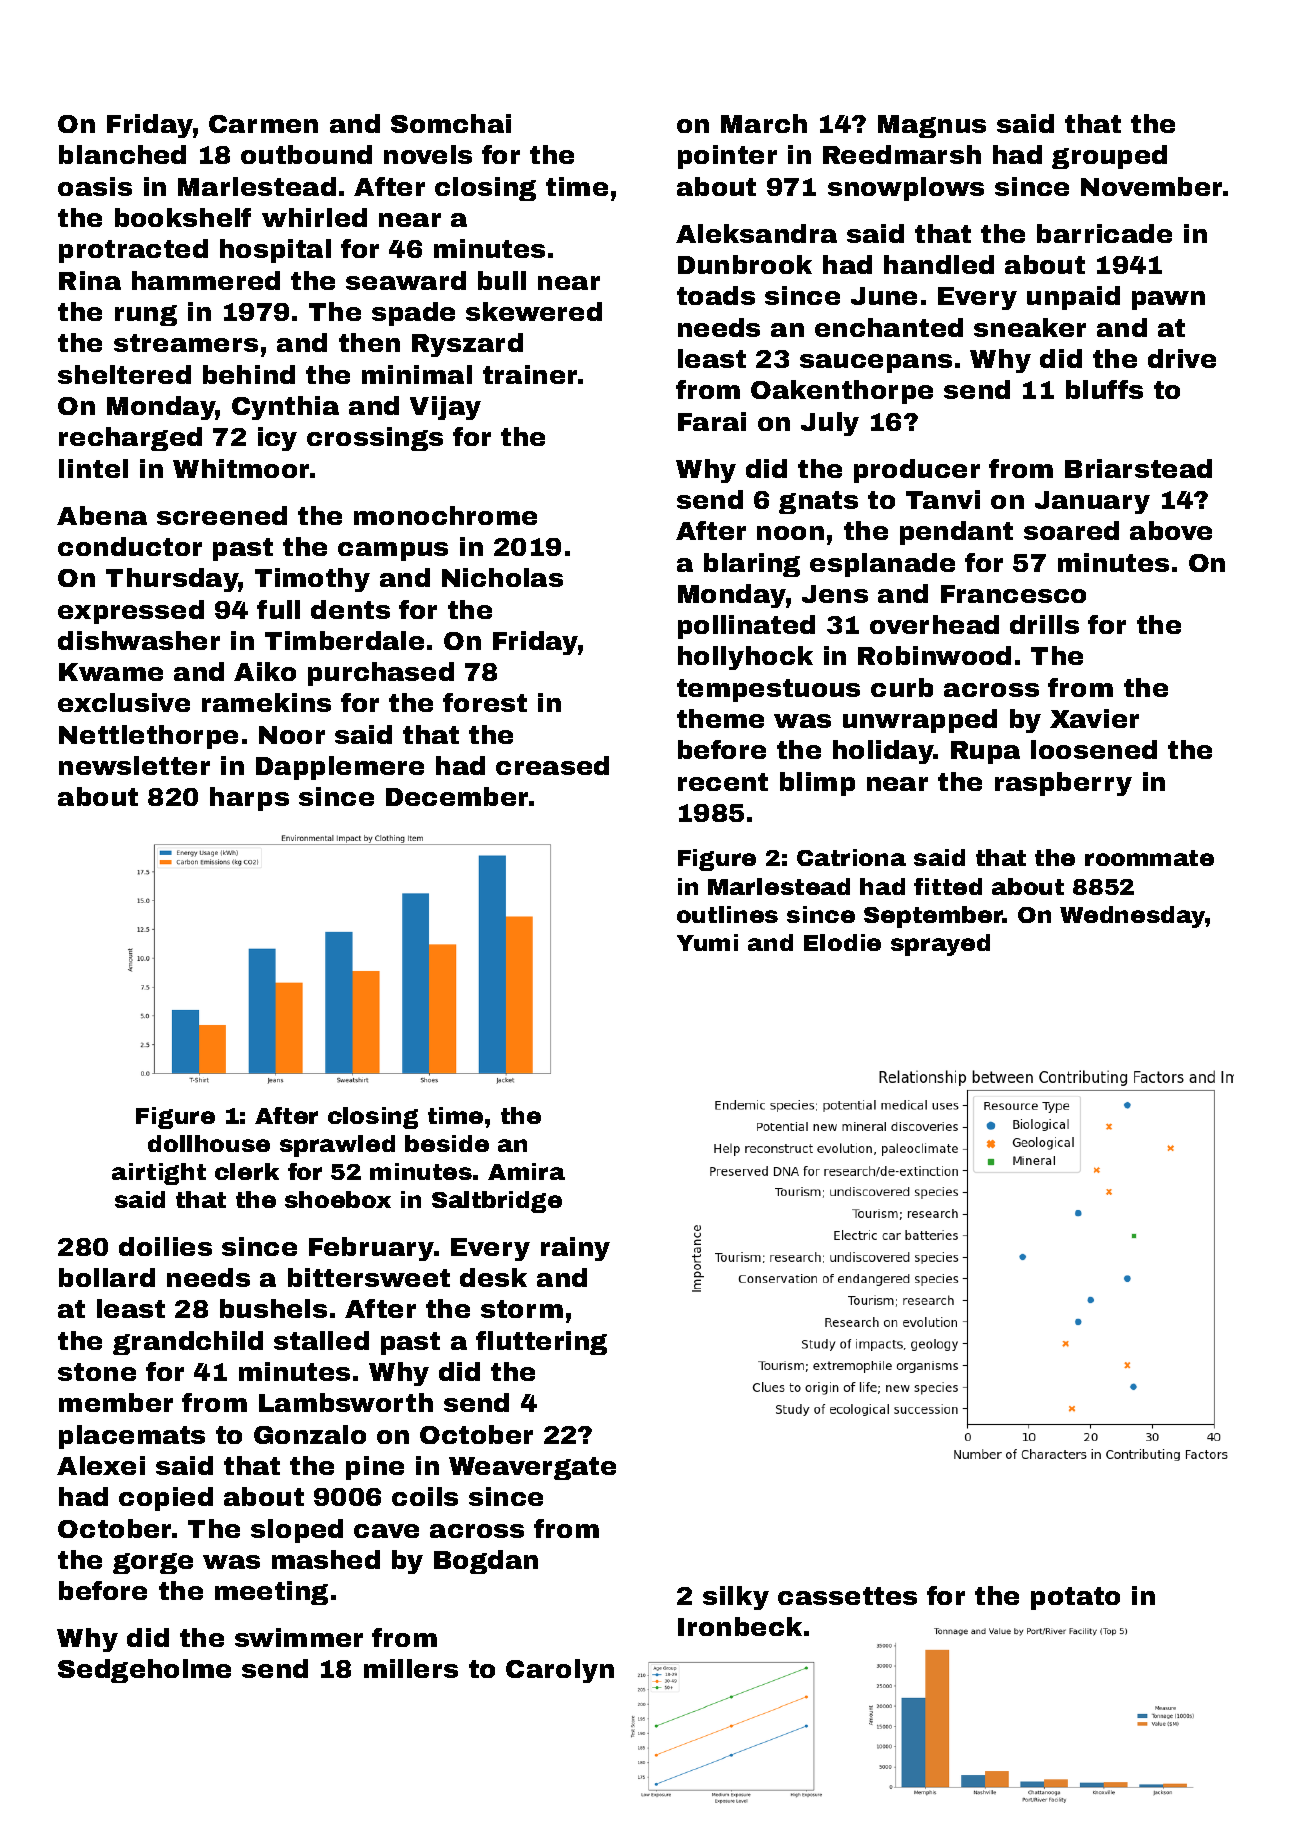  I want to click on overhead, so click(934, 624).
